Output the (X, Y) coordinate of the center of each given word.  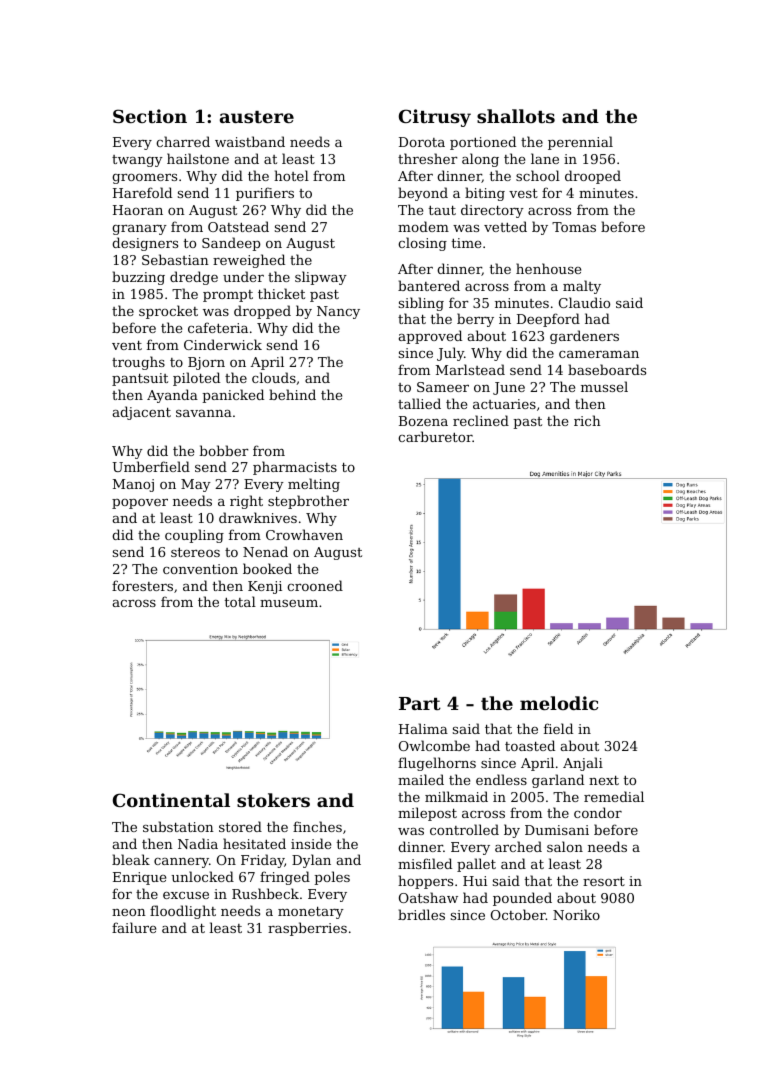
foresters (142, 585)
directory (492, 211)
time (466, 243)
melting (314, 485)
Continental (171, 800)
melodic (559, 703)
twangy (137, 161)
